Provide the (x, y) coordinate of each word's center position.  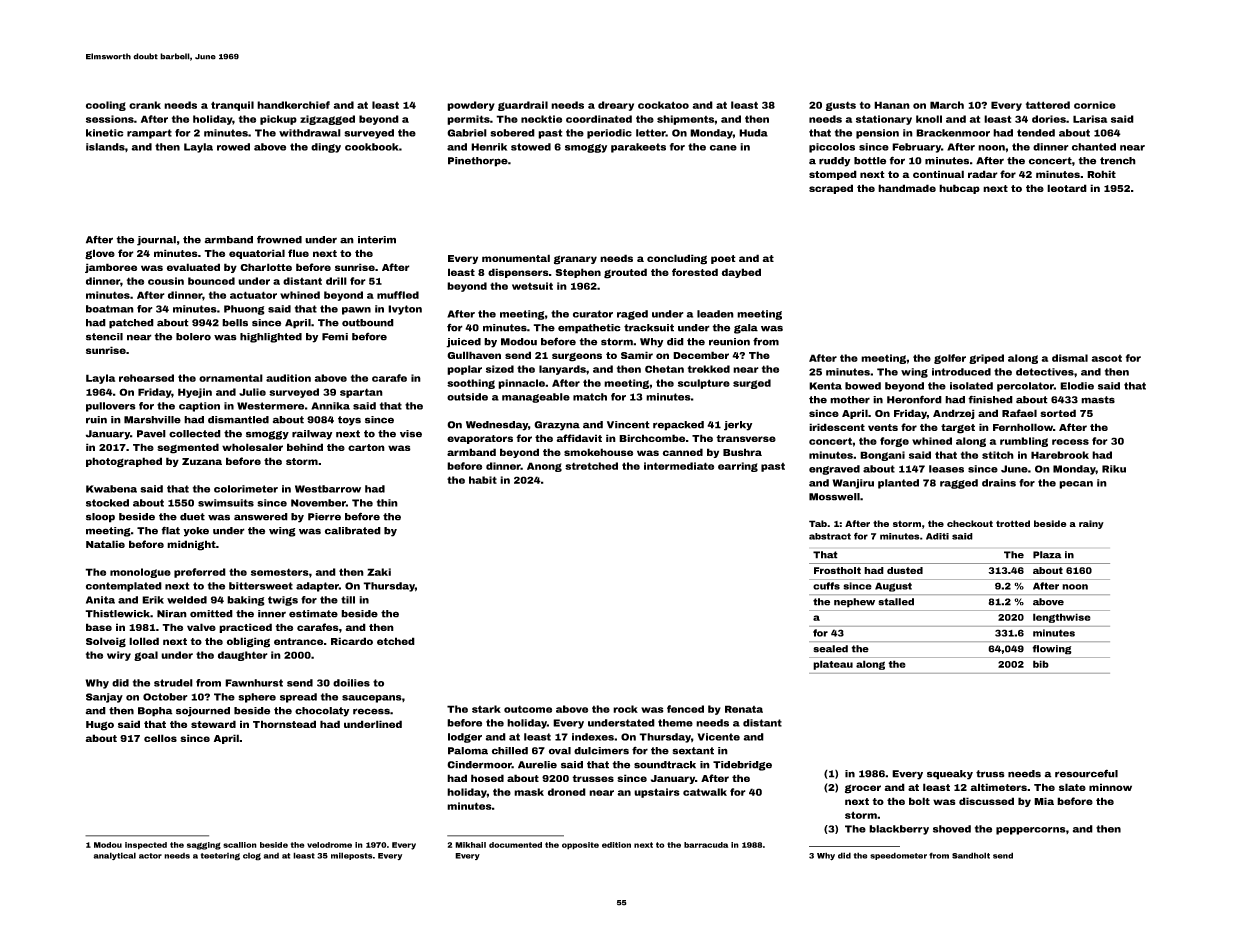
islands (105, 147)
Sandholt (971, 855)
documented (515, 845)
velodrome (329, 845)
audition (288, 378)
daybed (741, 273)
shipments (686, 120)
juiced (463, 343)
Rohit (1101, 174)
